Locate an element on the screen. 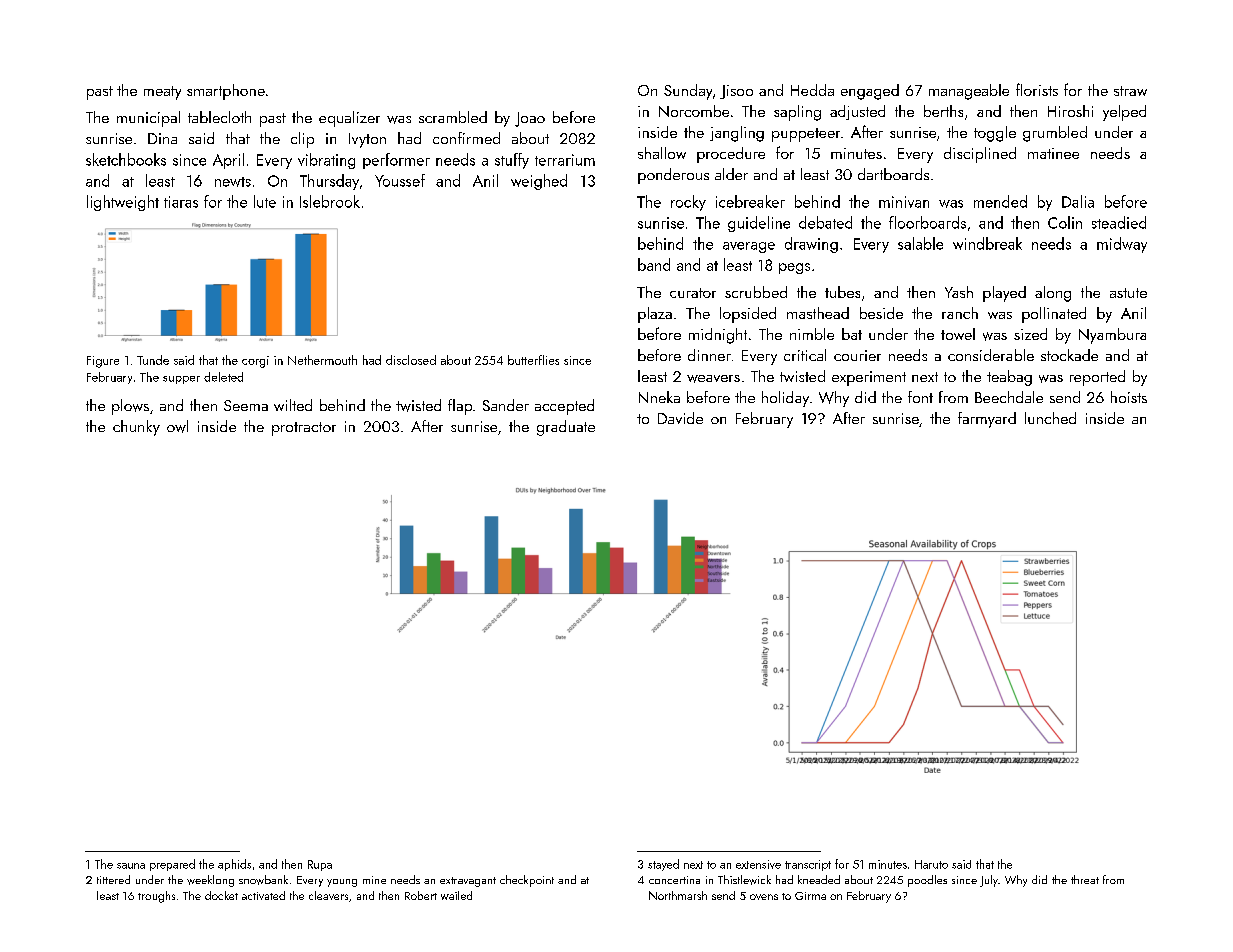 This screenshot has width=1233, height=952. stayed is located at coordinates (663, 865).
